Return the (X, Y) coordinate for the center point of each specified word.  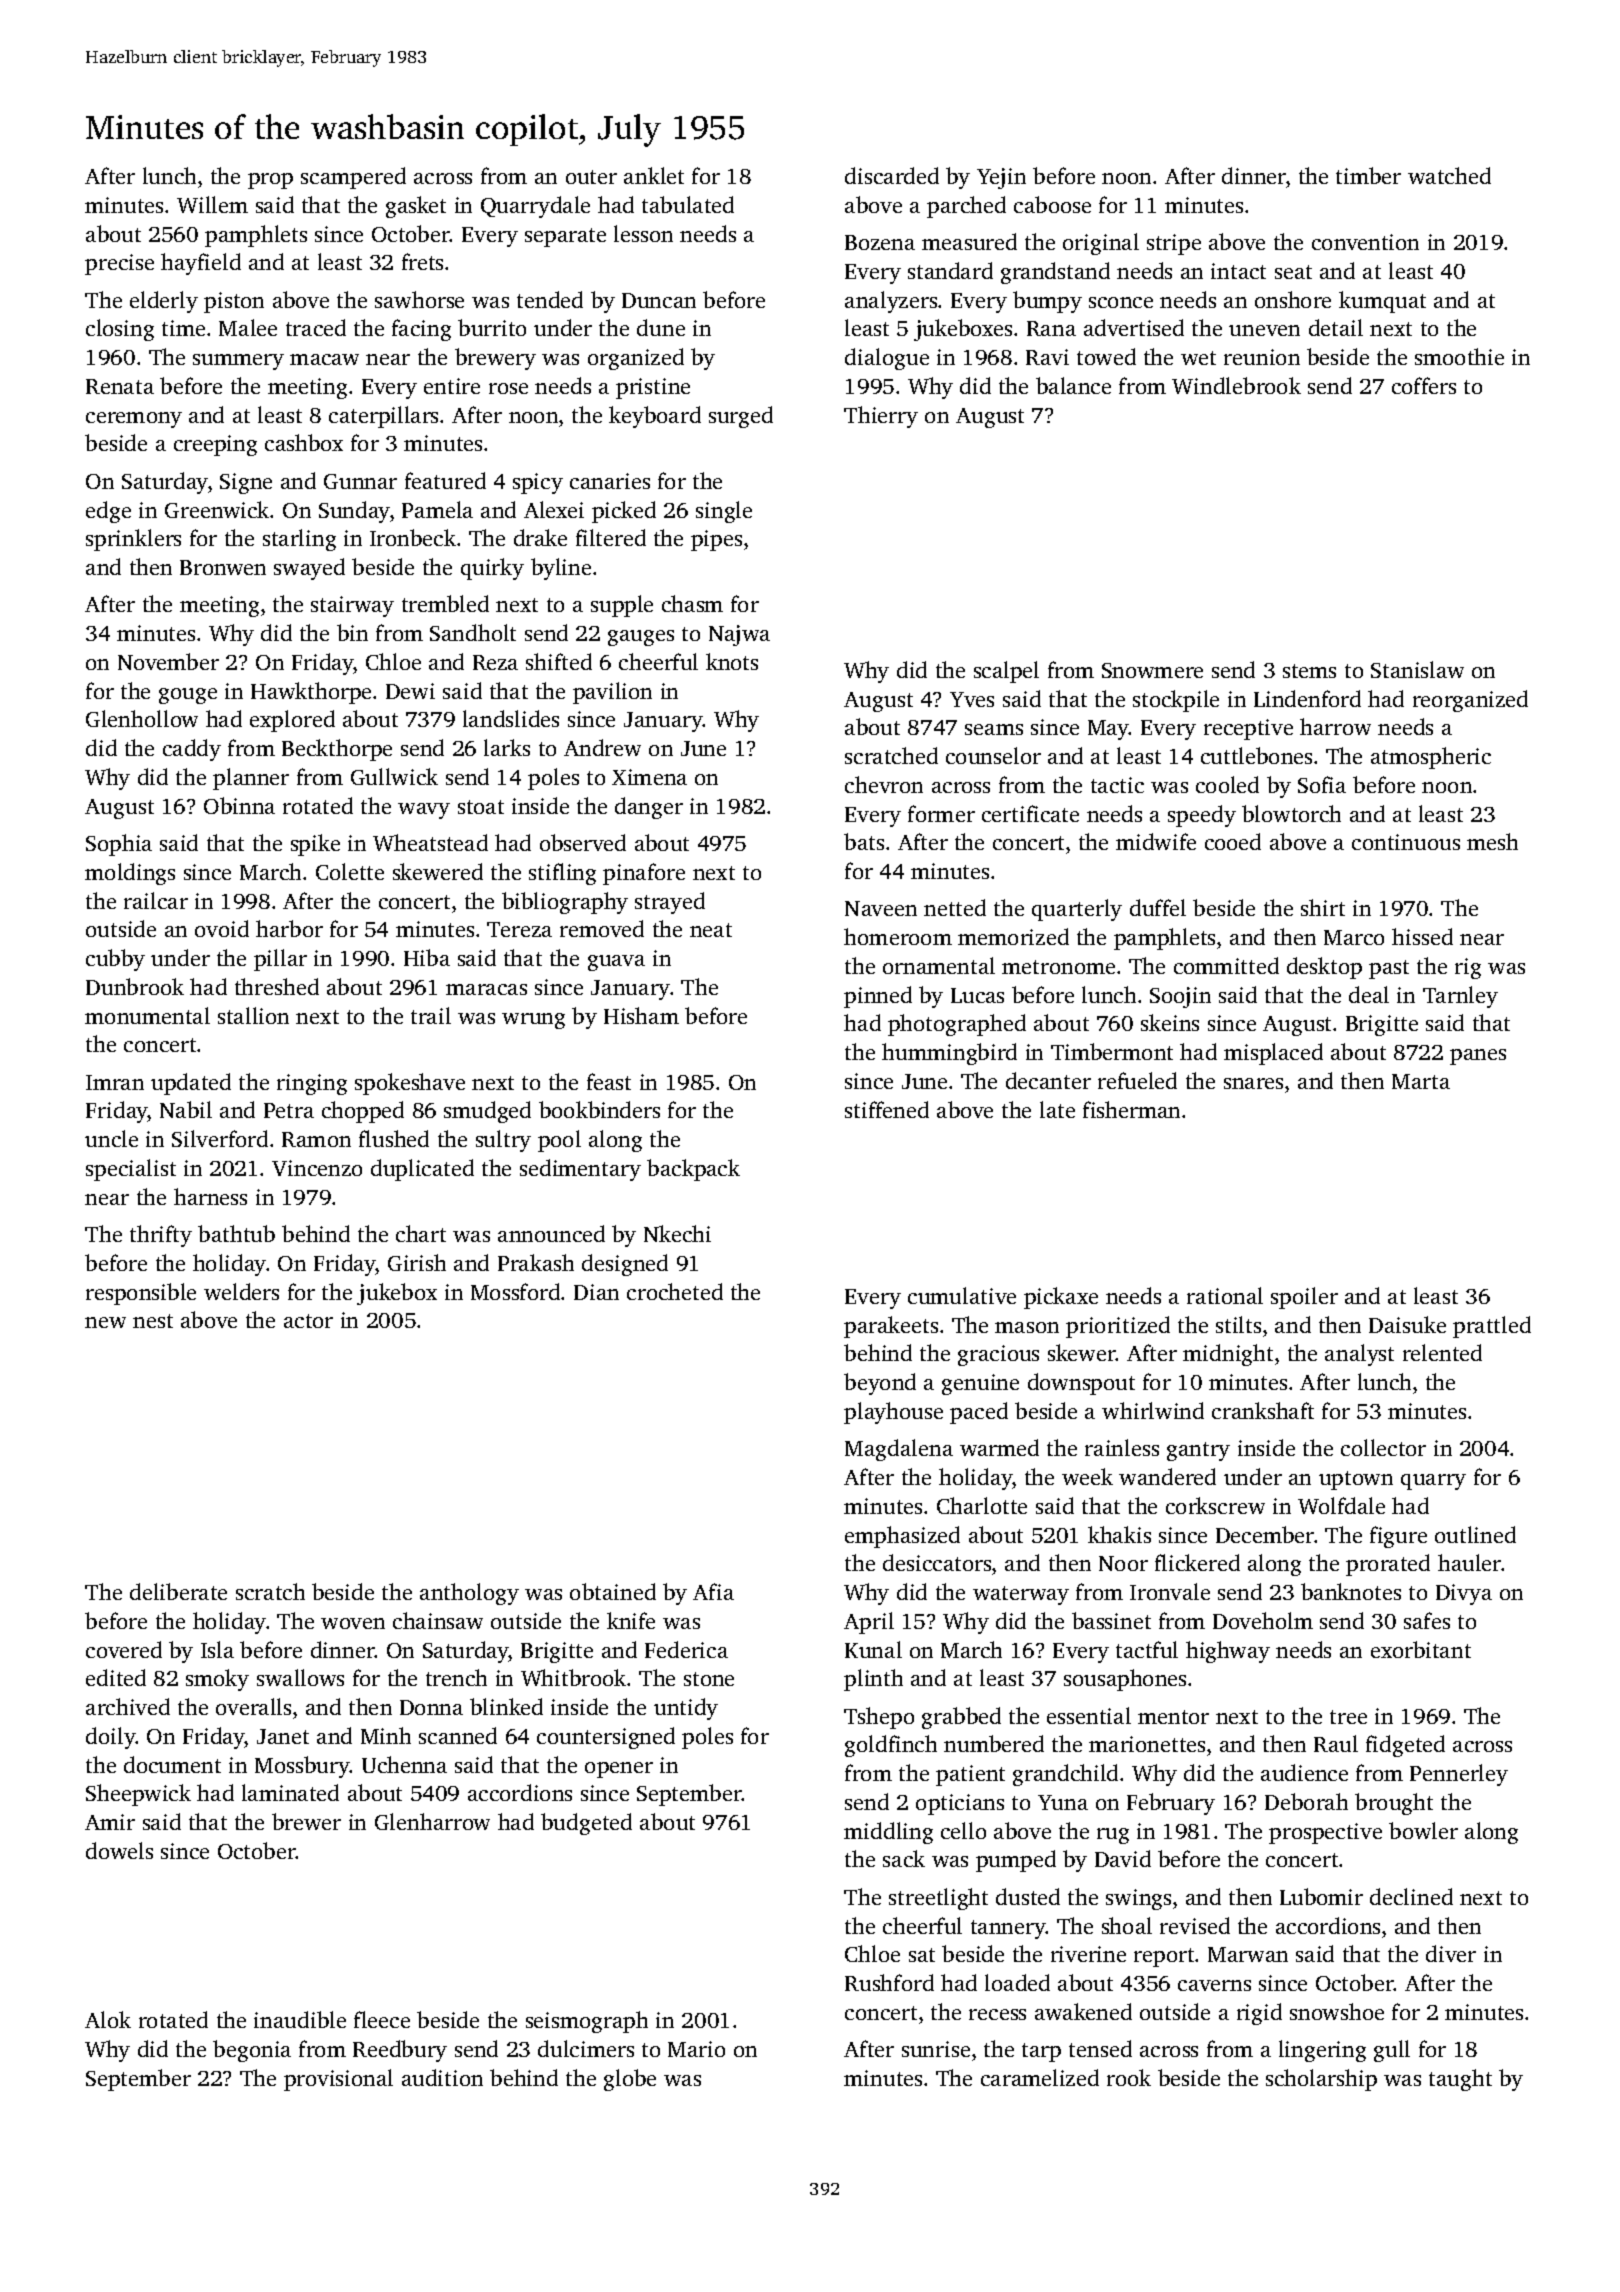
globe (630, 2080)
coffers (1424, 385)
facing (421, 330)
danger (649, 808)
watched (1449, 175)
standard (950, 270)
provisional (338, 2080)
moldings (130, 874)
